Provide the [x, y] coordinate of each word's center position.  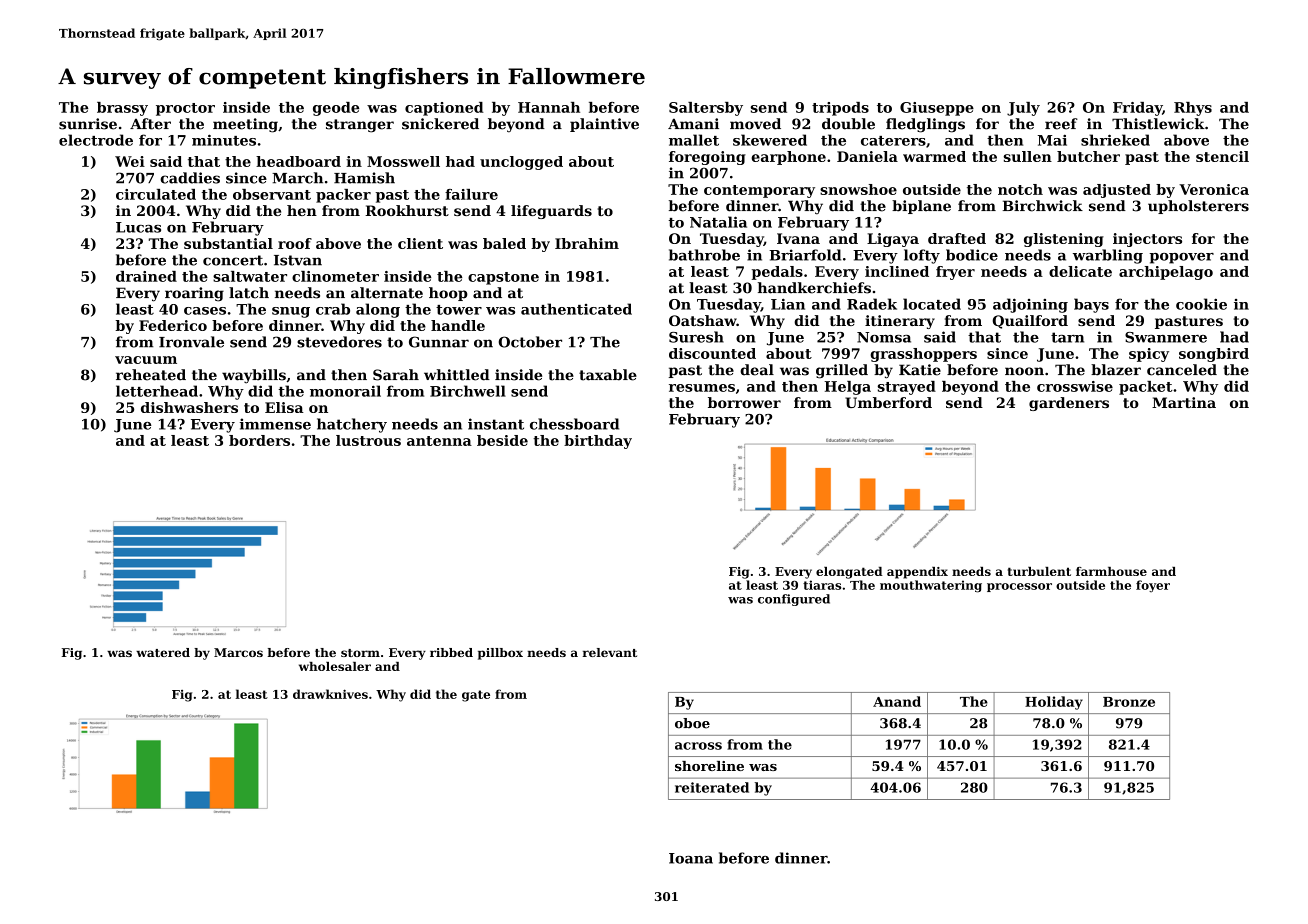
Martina [1184, 402]
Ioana [691, 858]
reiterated [712, 787]
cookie [1201, 304]
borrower [744, 402]
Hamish [364, 178]
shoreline [709, 766]
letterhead [157, 391]
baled [504, 243]
